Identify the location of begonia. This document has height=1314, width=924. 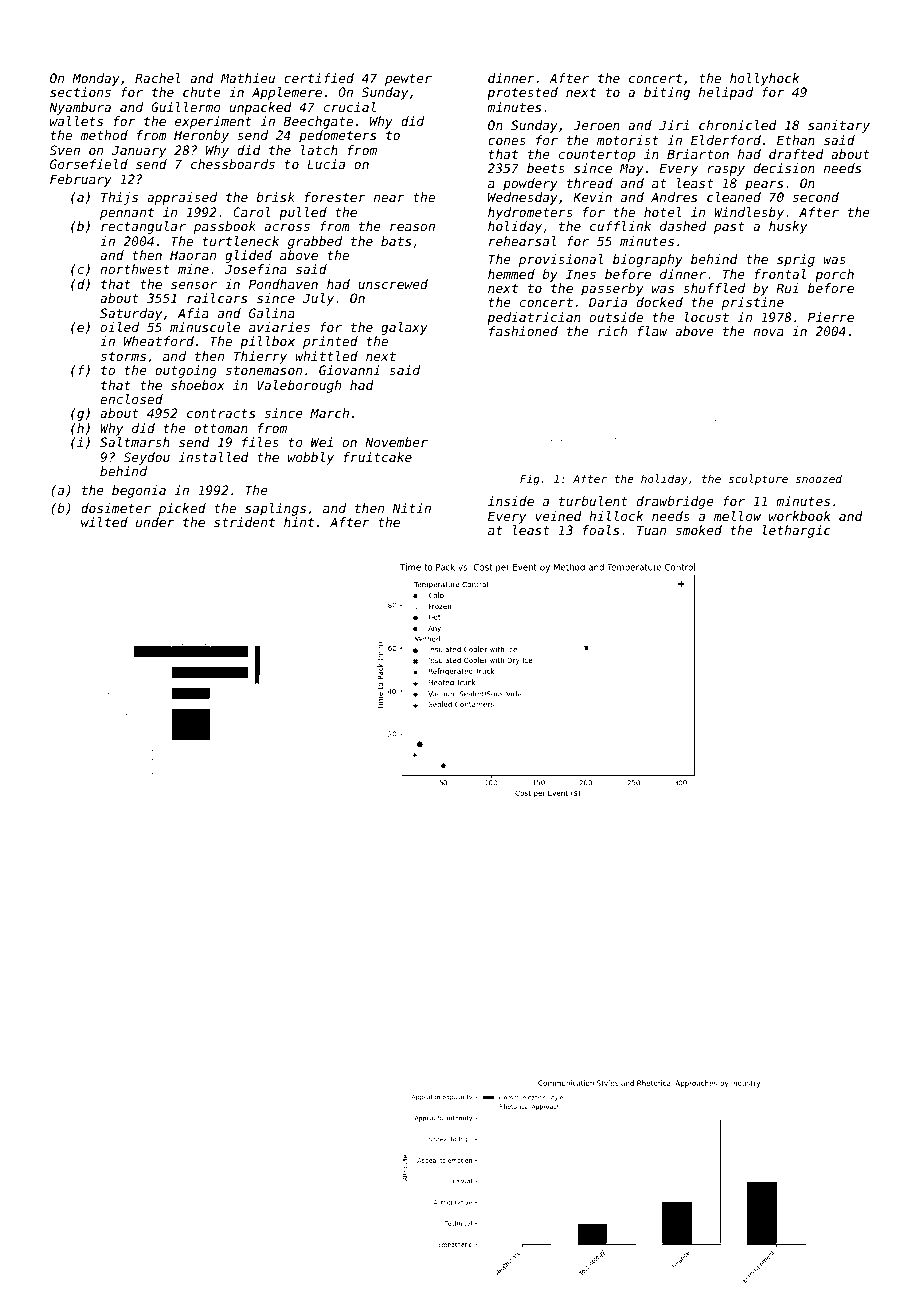
(139, 491).
